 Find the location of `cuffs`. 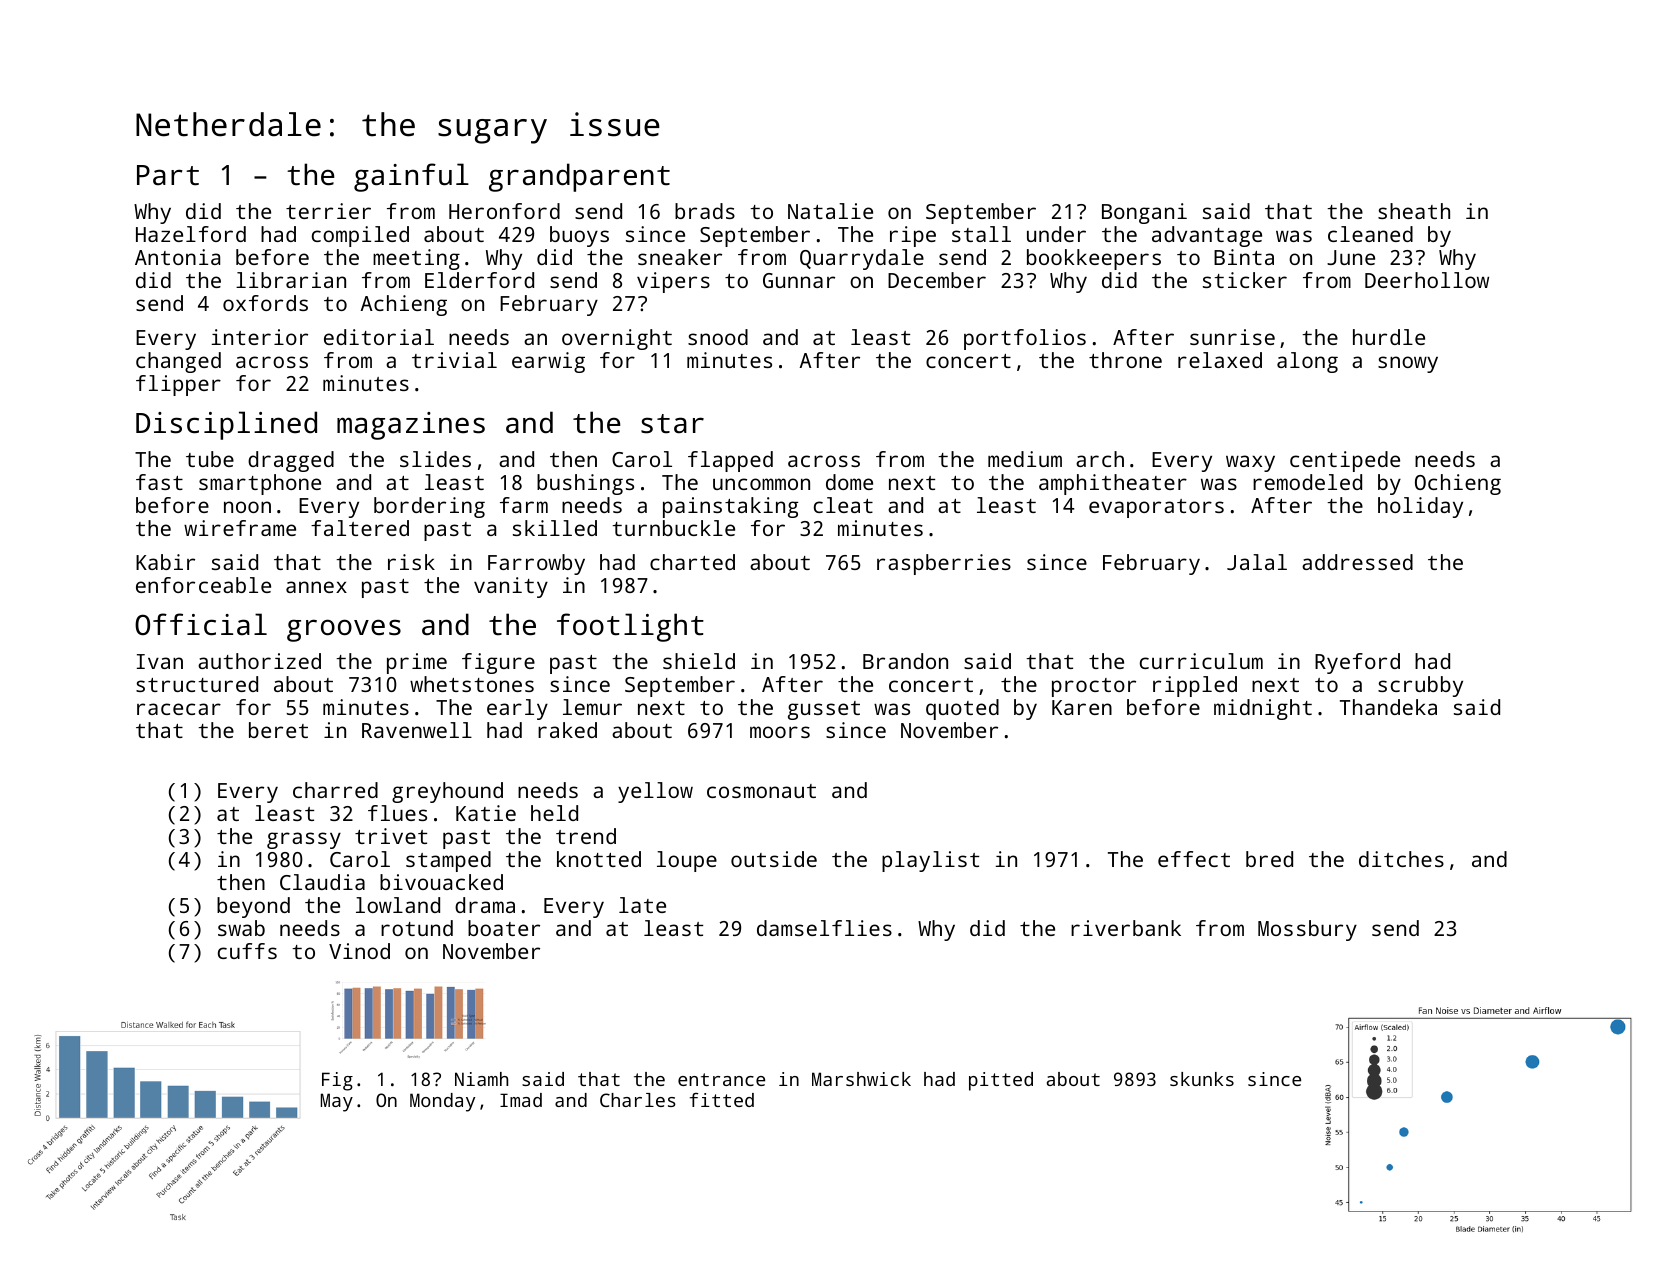

cuffs is located at coordinates (247, 951).
